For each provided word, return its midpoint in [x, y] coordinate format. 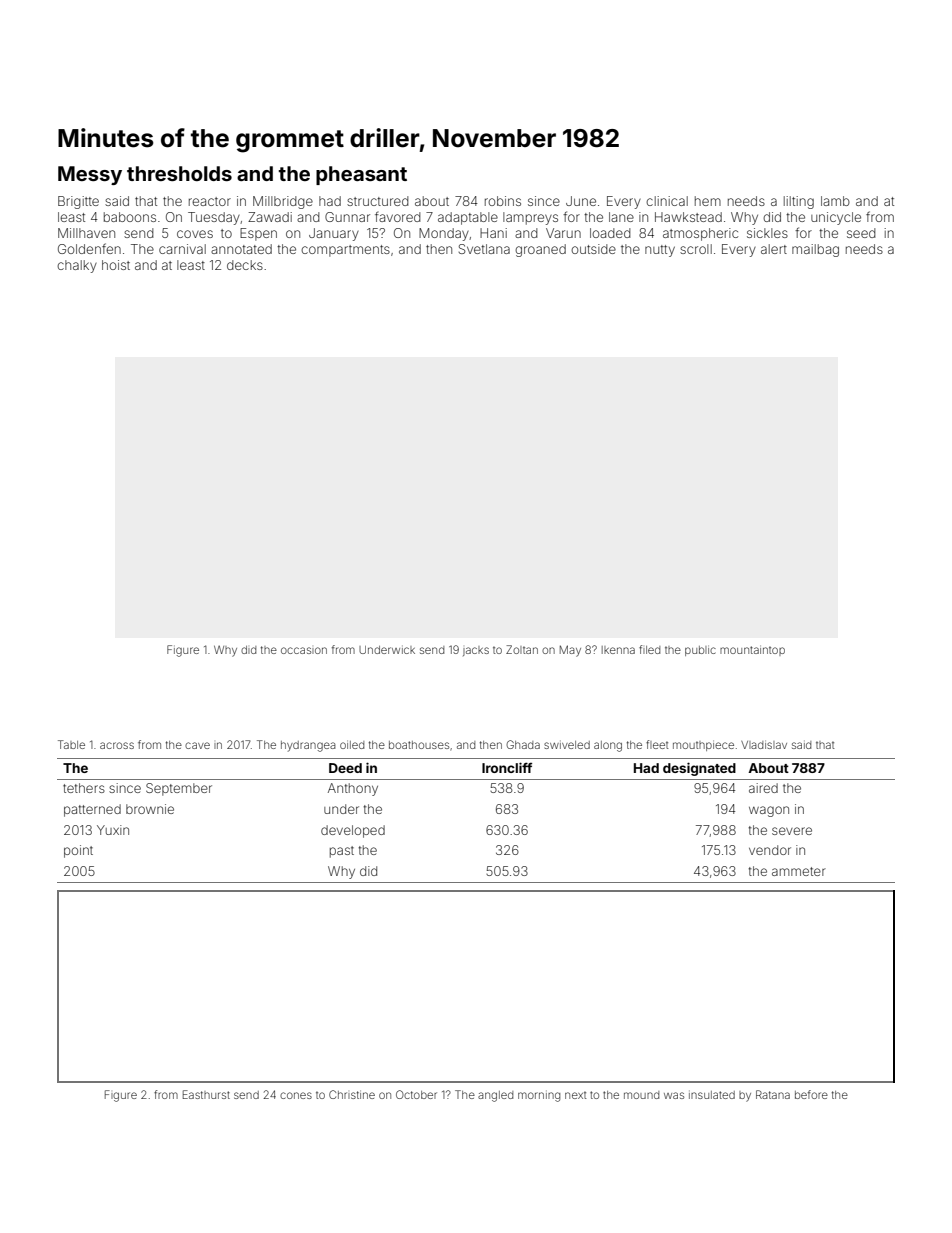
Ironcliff [507, 767]
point [78, 851]
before [811, 1094]
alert [774, 249]
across [117, 745]
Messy [90, 175]
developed [353, 831]
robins [503, 201]
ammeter [799, 871]
